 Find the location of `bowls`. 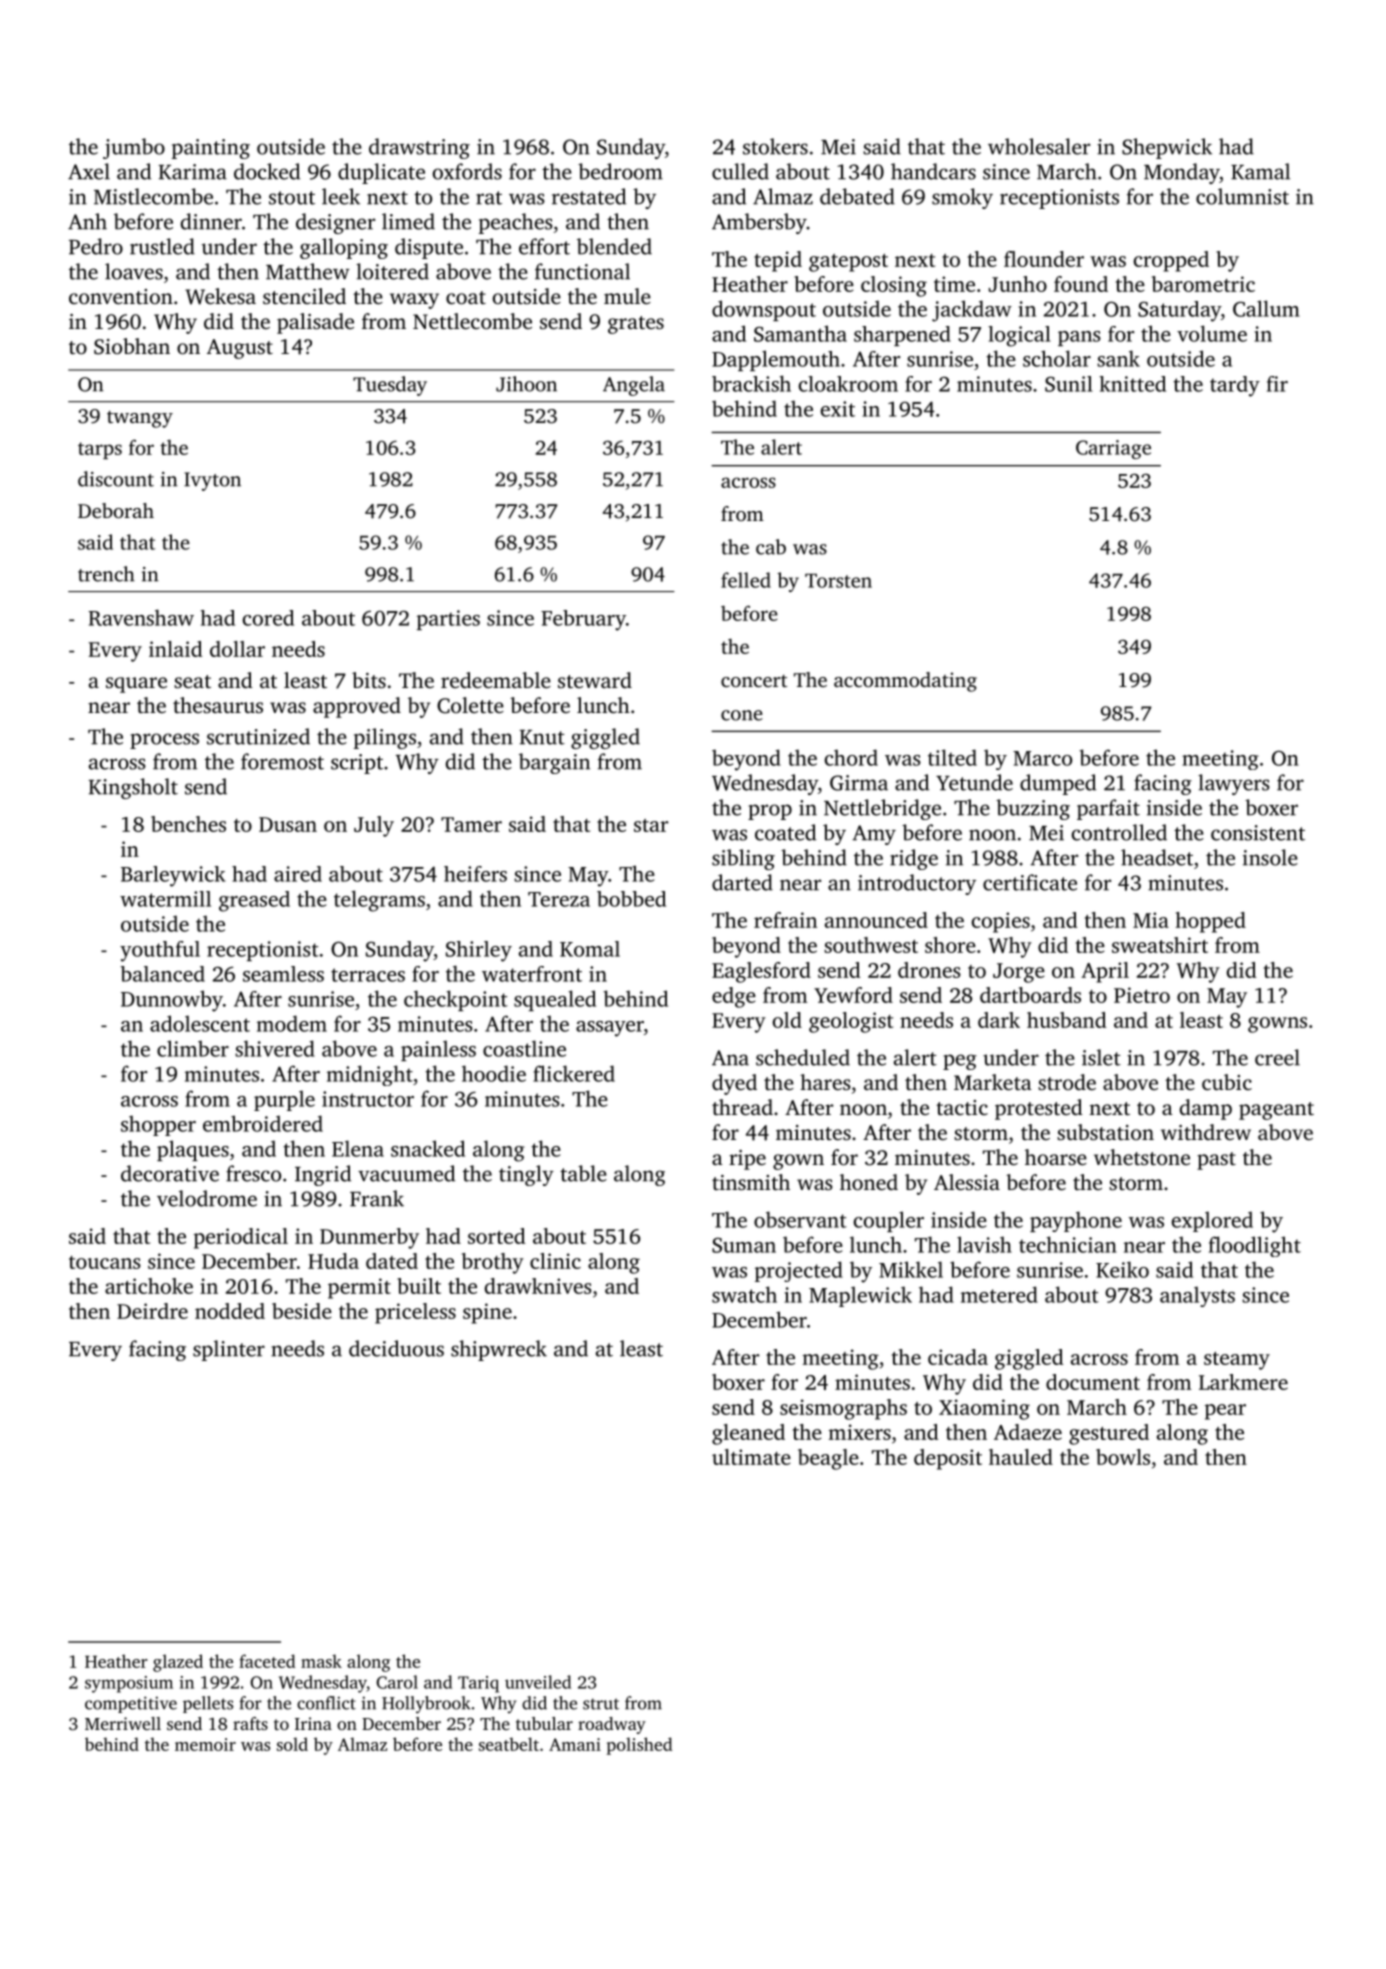

bowls is located at coordinates (1123, 1457).
